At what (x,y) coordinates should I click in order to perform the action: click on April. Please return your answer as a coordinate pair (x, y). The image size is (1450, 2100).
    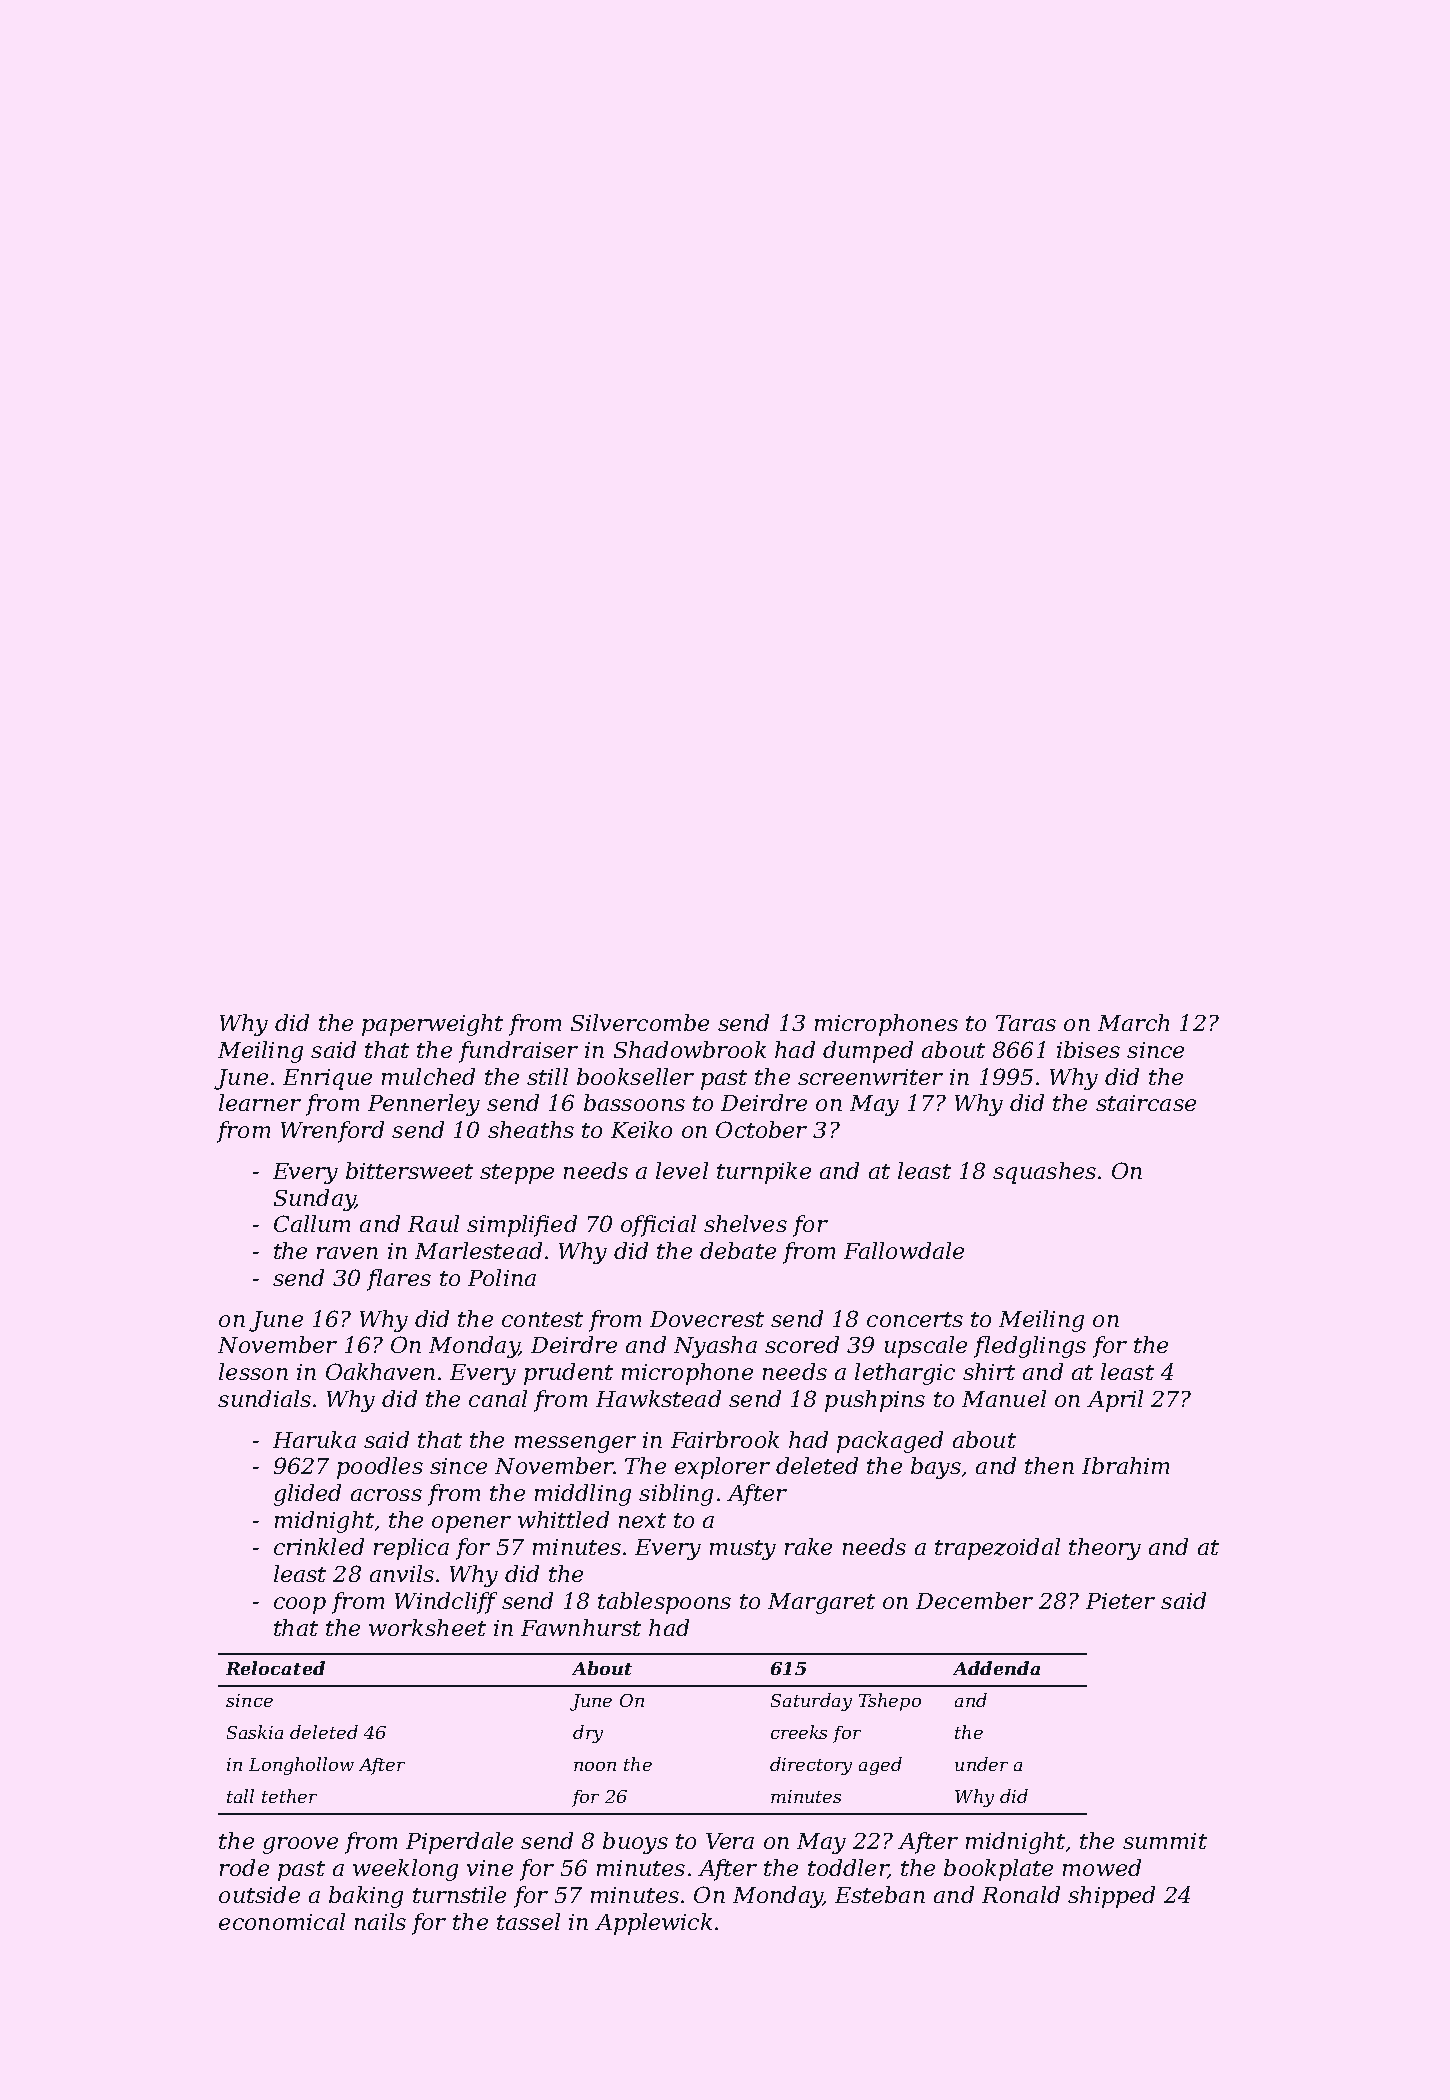
    Looking at the image, I should click on (1115, 1401).
